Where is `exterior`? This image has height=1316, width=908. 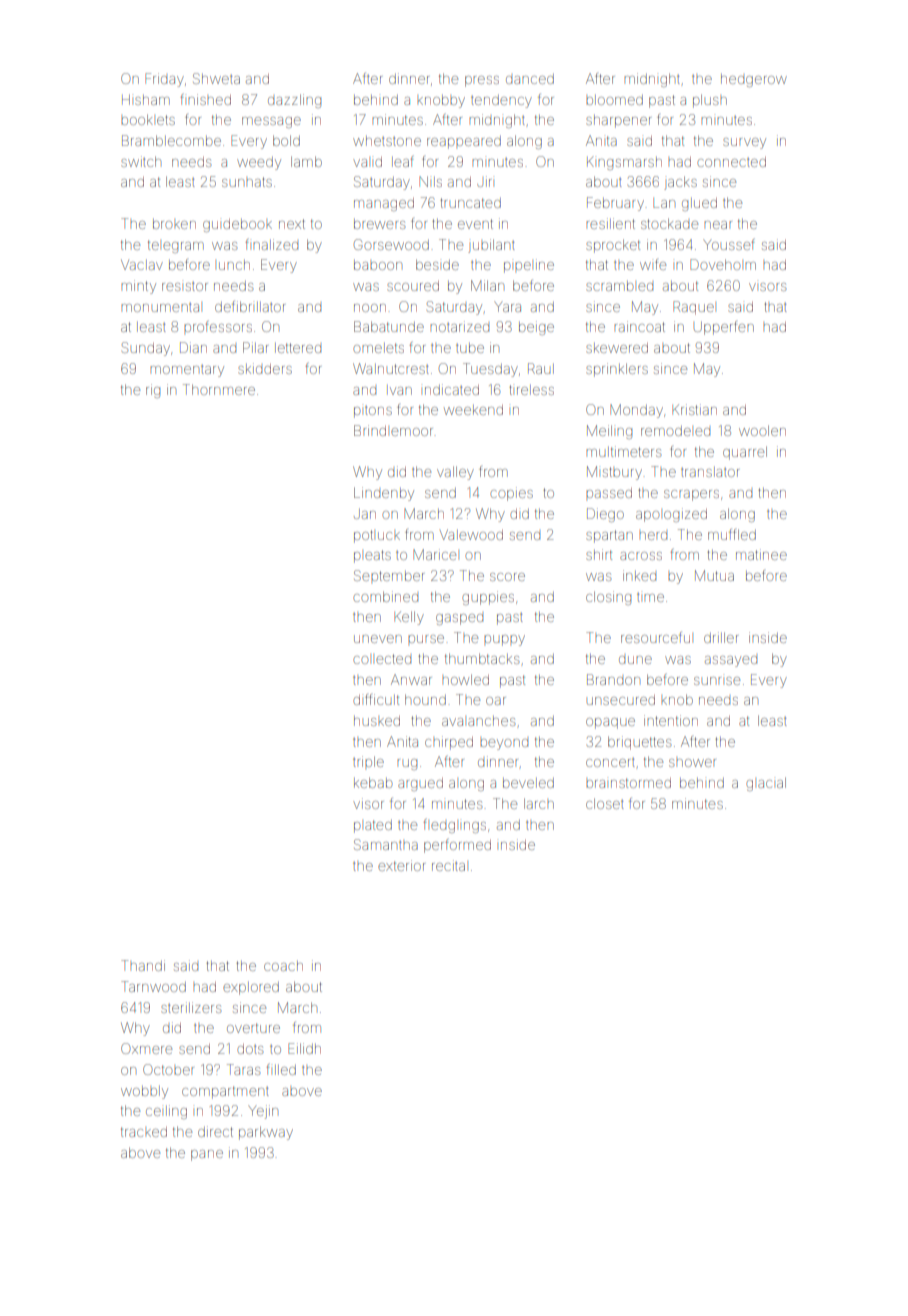
exterior is located at coordinates (401, 865).
